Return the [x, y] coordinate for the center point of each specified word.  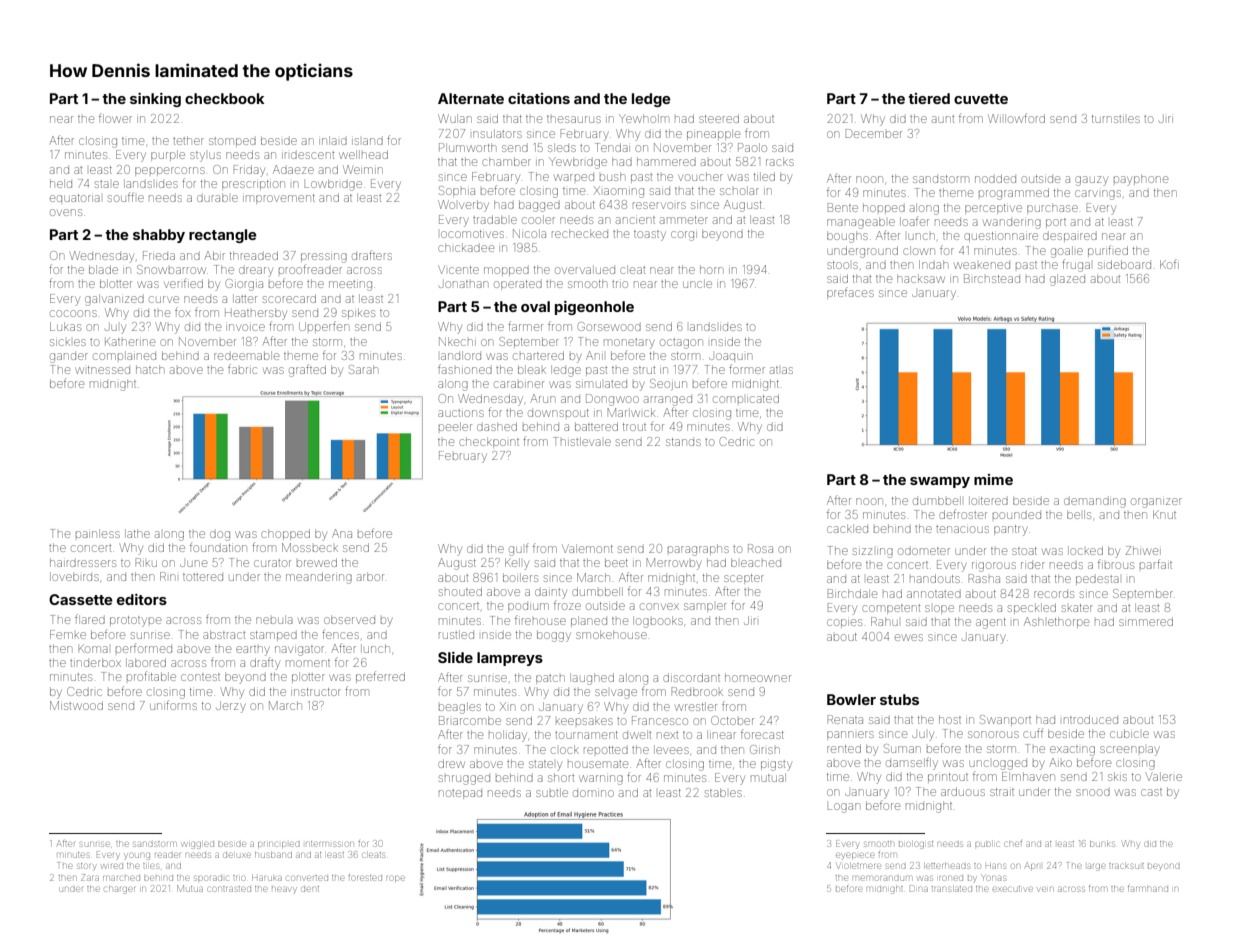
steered [719, 118]
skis [1117, 776]
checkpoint [489, 442]
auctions [461, 413]
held [61, 183]
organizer [1156, 503]
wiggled [198, 845]
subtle [552, 792]
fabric [242, 369]
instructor [316, 692]
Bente [843, 207]
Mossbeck [310, 547]
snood [1093, 792]
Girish [765, 749]
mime [993, 479]
